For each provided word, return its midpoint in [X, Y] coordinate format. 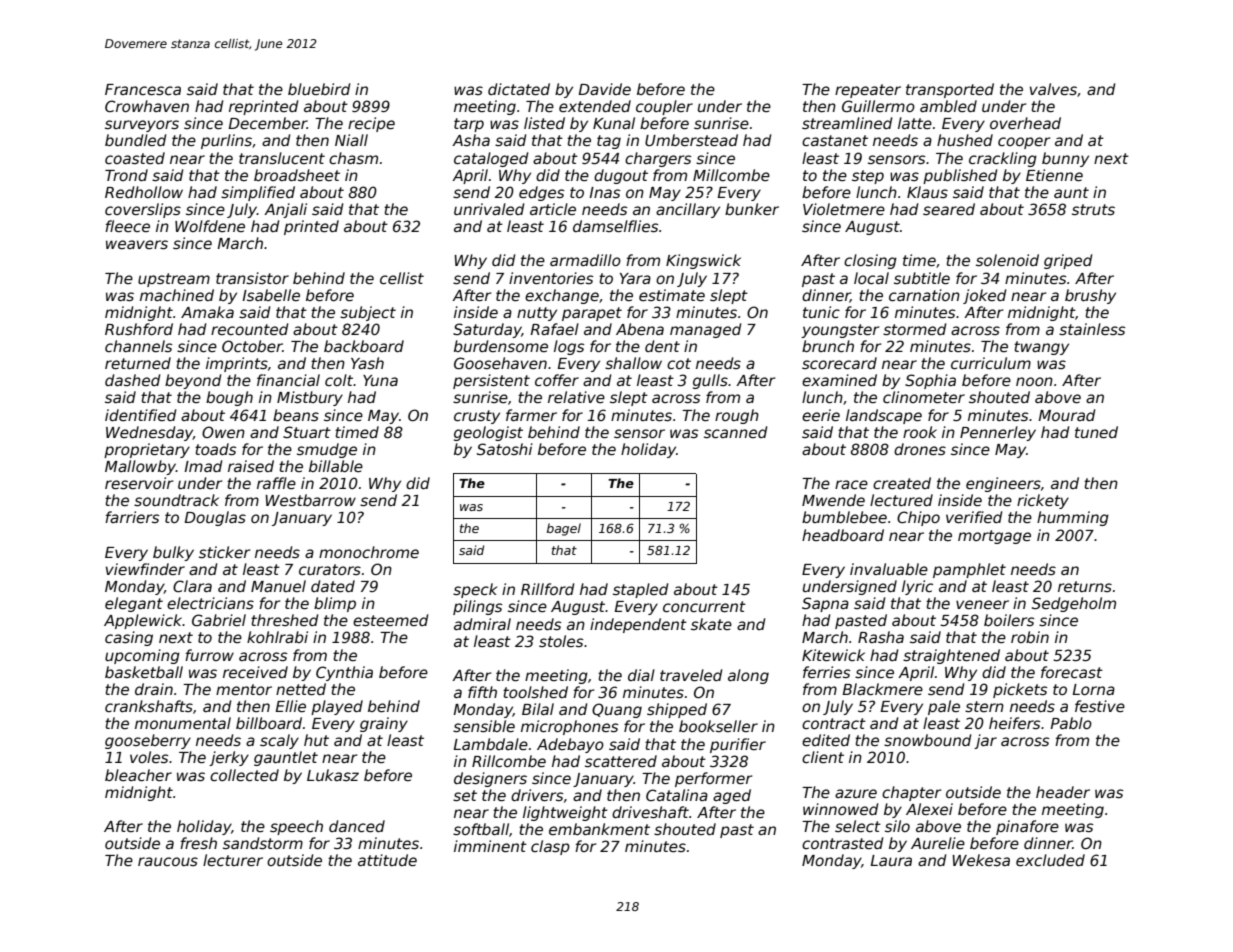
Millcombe [731, 175]
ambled [948, 106]
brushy [1090, 296]
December [267, 123]
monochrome [369, 552]
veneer [982, 604]
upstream [174, 280]
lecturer [233, 860]
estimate [672, 295]
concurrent [704, 606]
